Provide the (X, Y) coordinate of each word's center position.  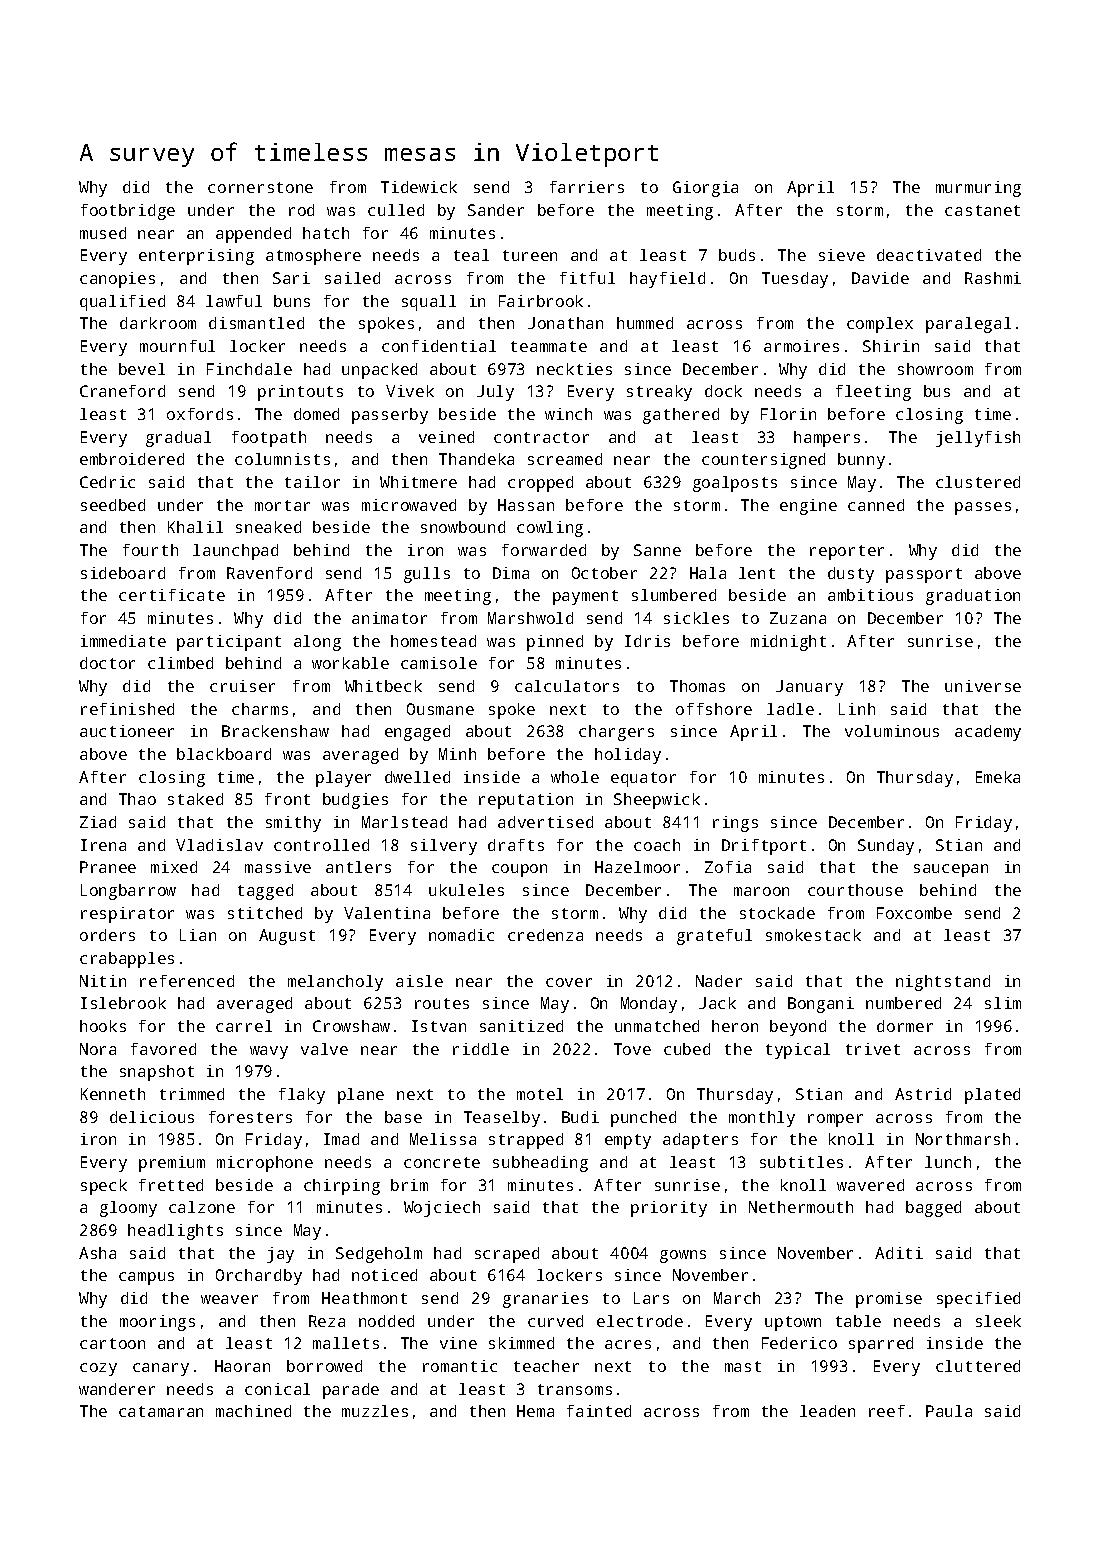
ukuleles (466, 890)
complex (880, 325)
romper (835, 1120)
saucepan (951, 870)
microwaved (409, 505)
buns (292, 301)
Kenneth (113, 1094)
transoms (575, 1389)
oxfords (200, 414)
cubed (687, 1049)
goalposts (735, 484)
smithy (293, 824)
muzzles (375, 1411)
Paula (949, 1411)
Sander (496, 210)
